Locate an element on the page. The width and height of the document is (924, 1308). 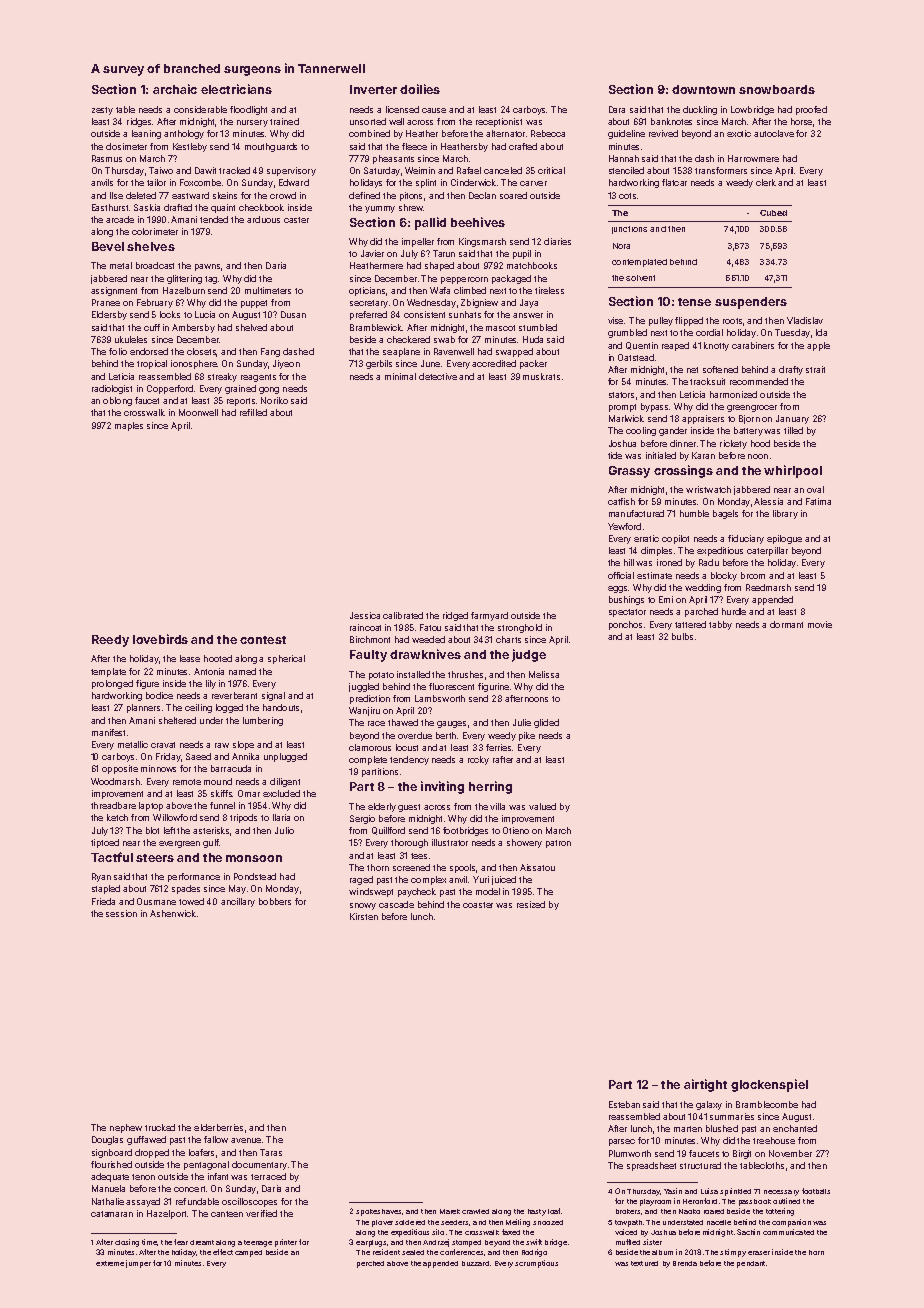
tabby is located at coordinates (720, 625).
